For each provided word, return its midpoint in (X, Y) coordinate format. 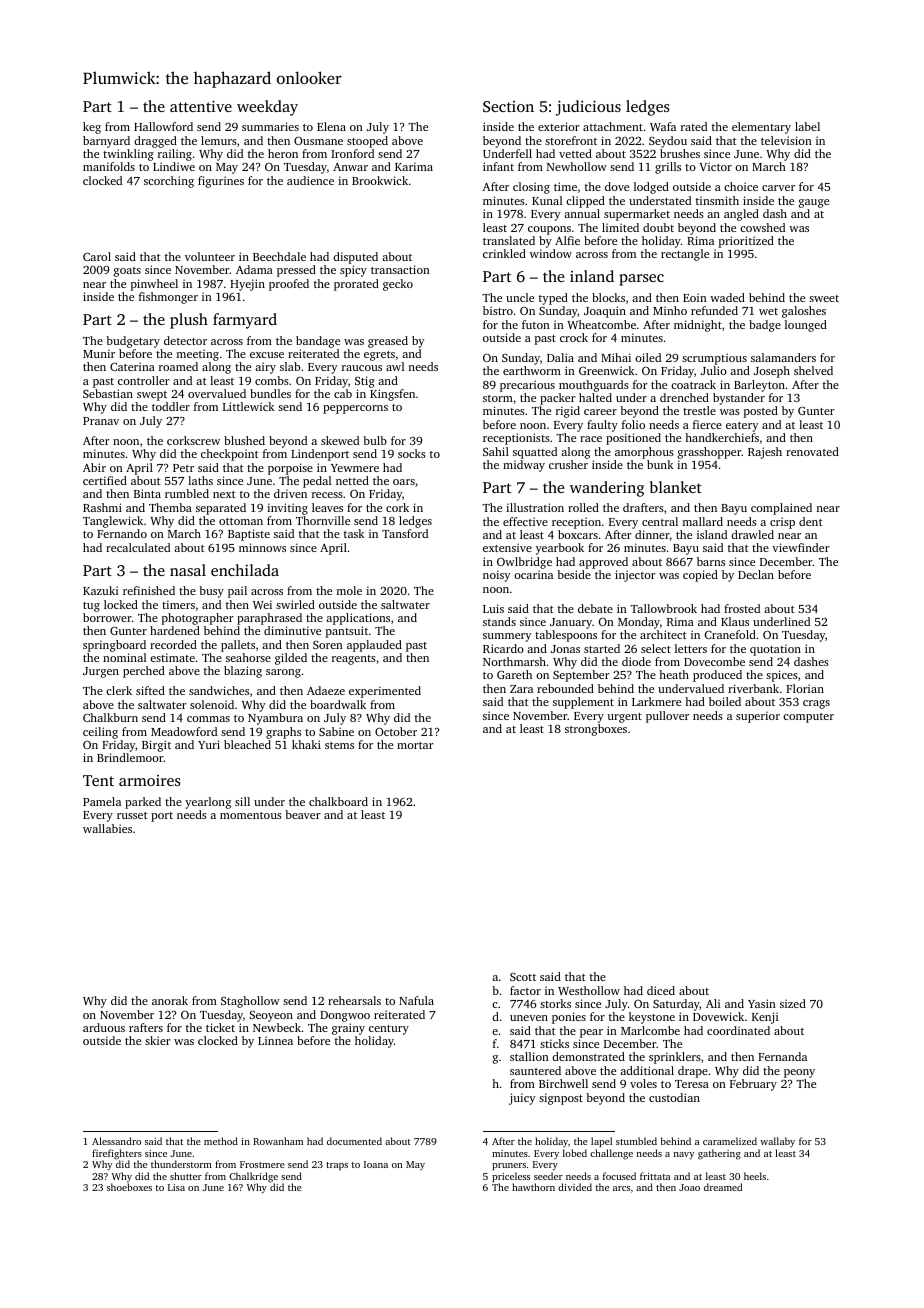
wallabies (107, 828)
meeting (198, 355)
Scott (523, 977)
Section (508, 106)
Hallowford (163, 126)
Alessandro (116, 1141)
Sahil (496, 451)
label (807, 126)
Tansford (405, 533)
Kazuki (100, 590)
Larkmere (656, 701)
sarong (283, 673)
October (396, 731)
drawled (752, 534)
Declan (756, 574)
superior (758, 717)
